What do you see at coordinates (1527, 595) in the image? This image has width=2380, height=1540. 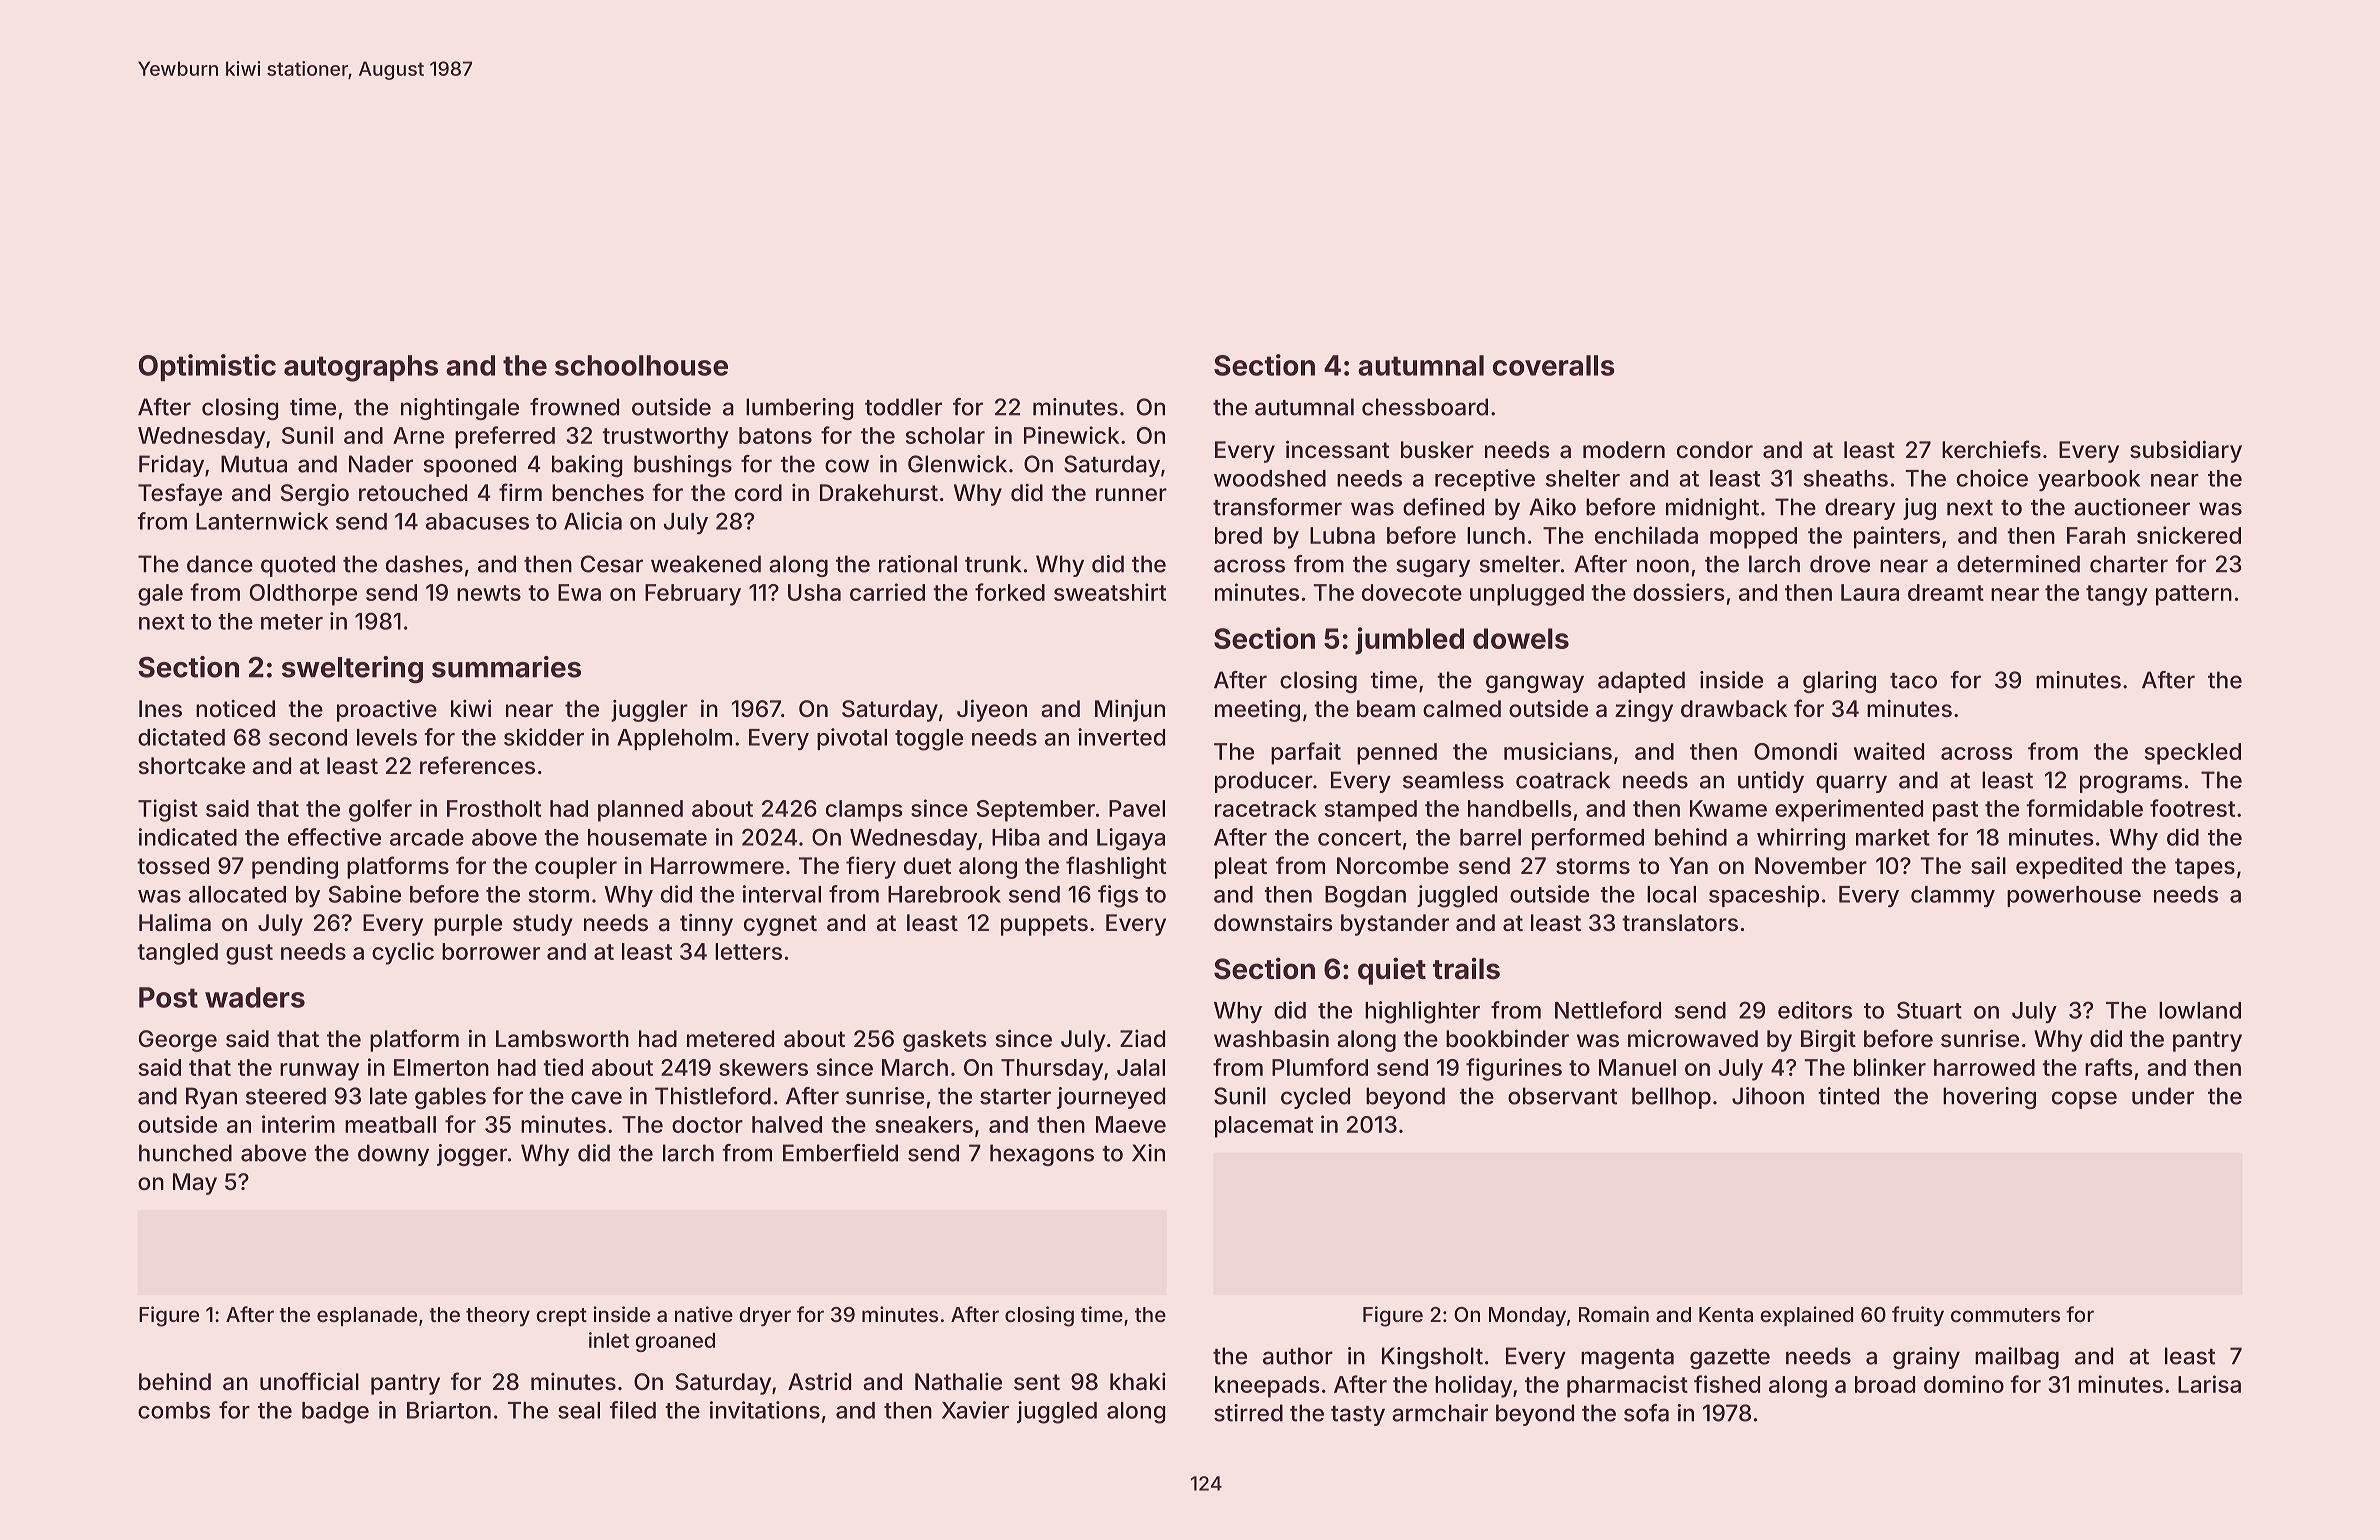 I see `unplugged` at bounding box center [1527, 595].
